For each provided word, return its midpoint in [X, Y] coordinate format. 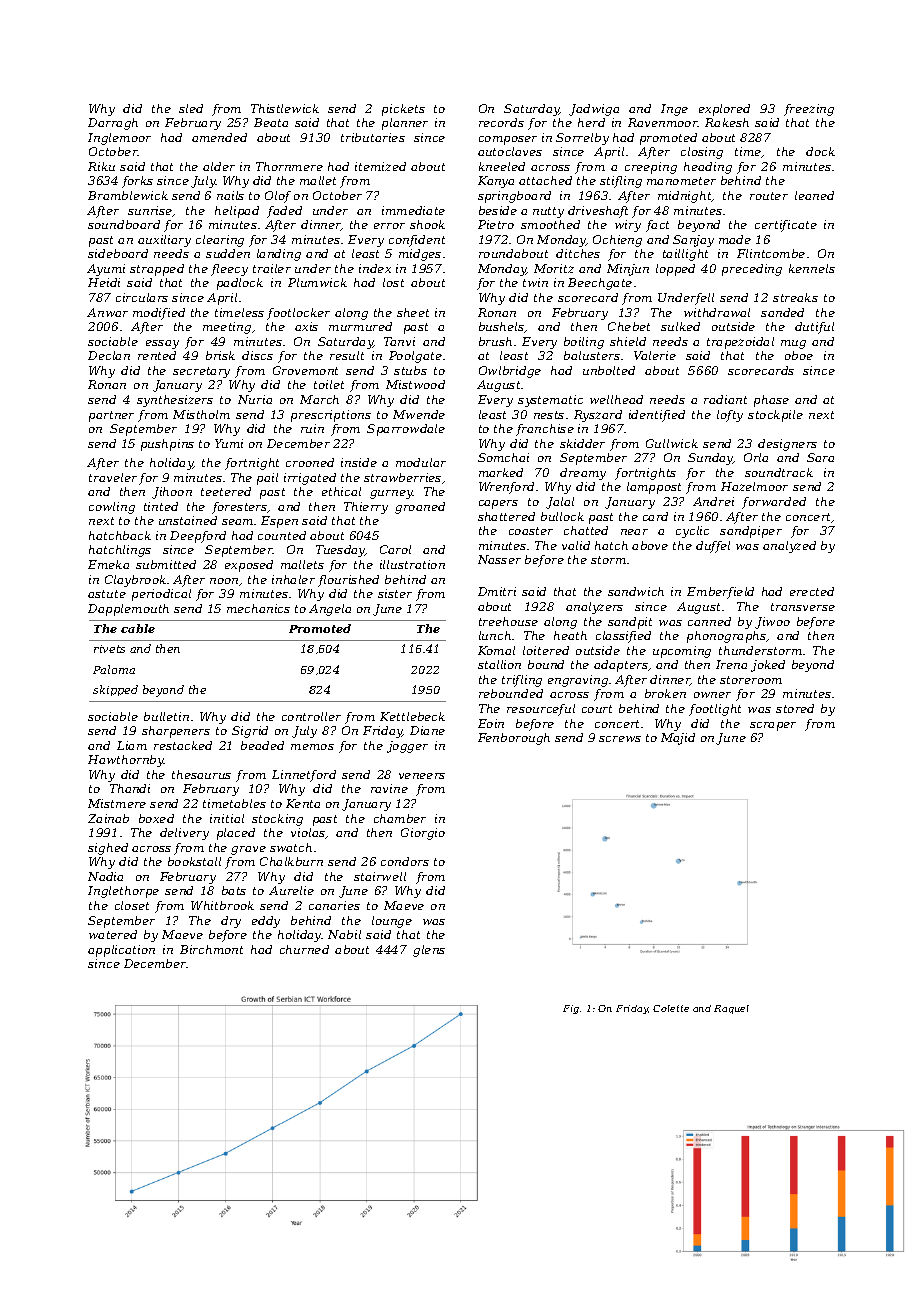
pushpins [167, 445]
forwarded [774, 503]
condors [405, 861]
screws [620, 739]
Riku [101, 166]
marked [501, 472]
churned [304, 949]
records [501, 122]
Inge [674, 110]
